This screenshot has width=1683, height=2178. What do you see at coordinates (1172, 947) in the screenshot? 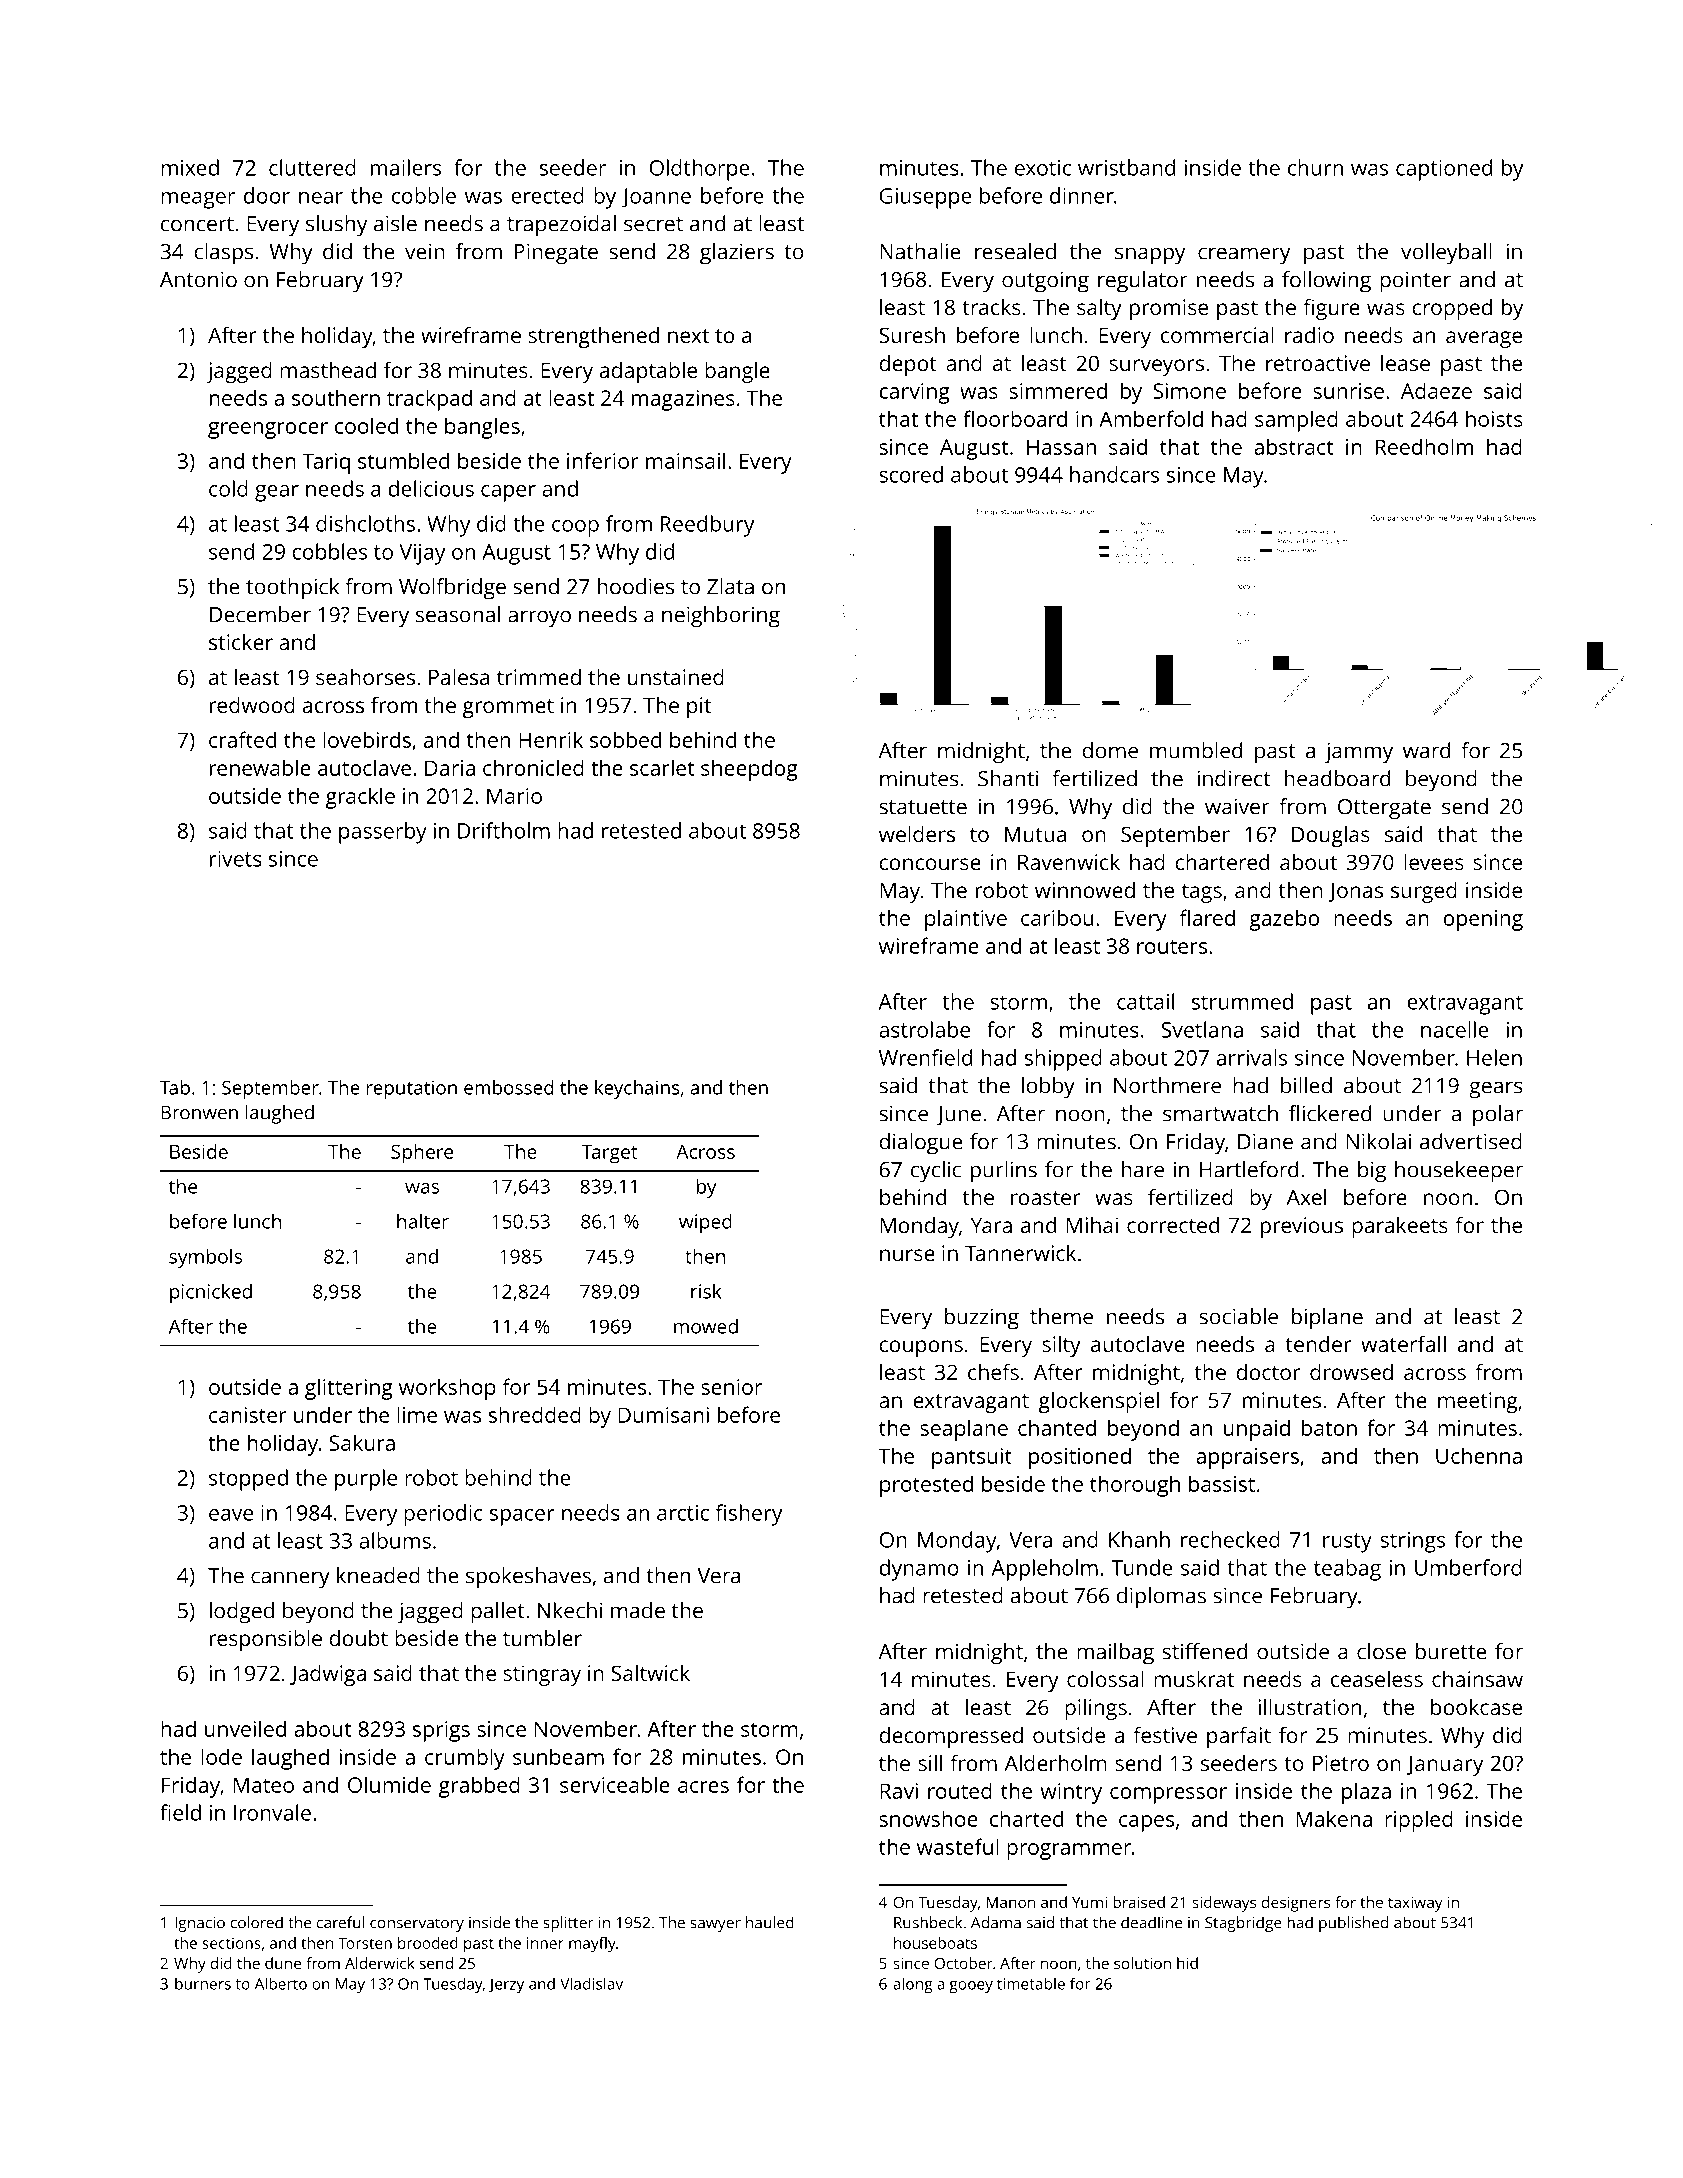
I see `routers` at bounding box center [1172, 947].
